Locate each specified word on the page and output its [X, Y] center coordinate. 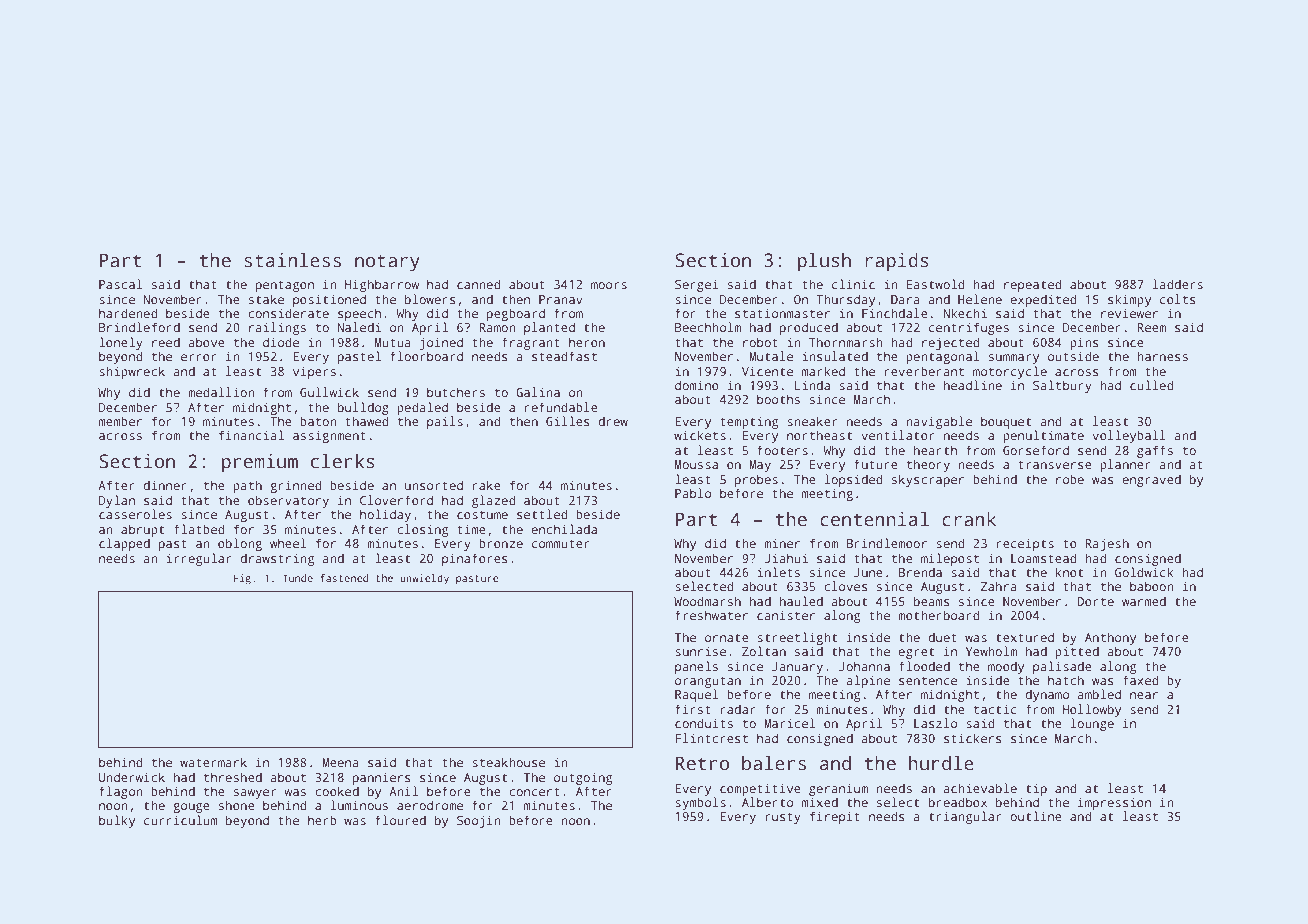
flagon [121, 792]
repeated [1033, 285]
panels [696, 667]
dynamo [1047, 695]
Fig [242, 579]
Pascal [120, 284]
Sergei [696, 285]
